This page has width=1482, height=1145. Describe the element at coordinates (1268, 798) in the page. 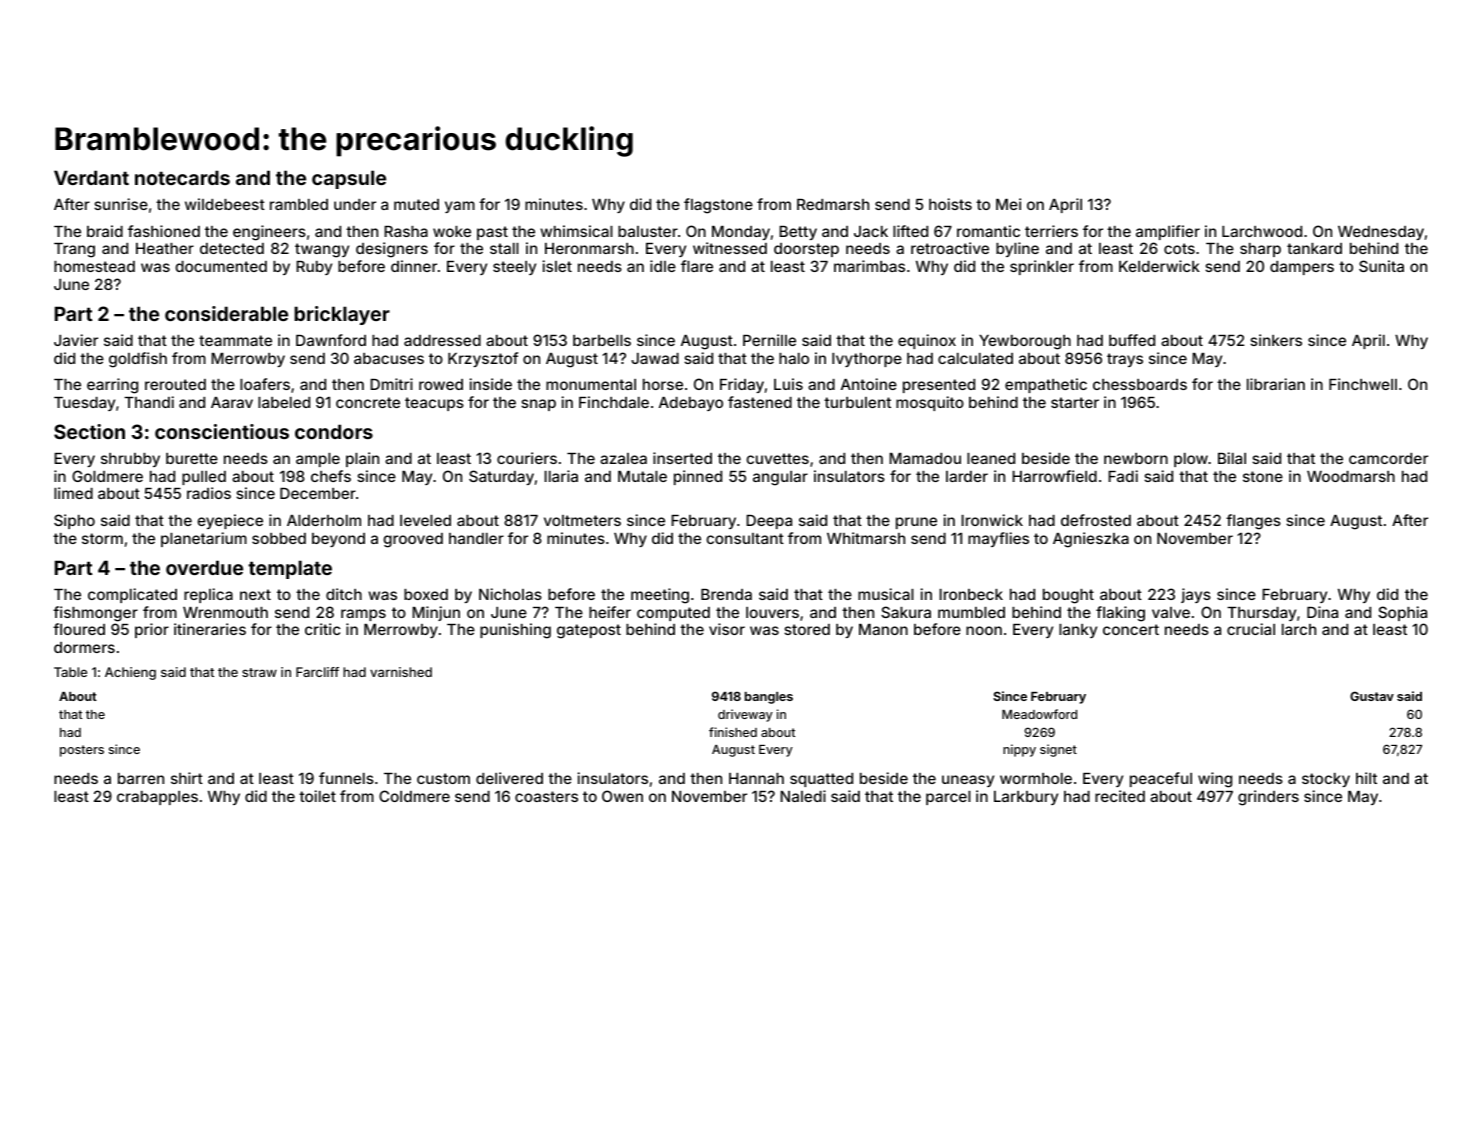

I see `grinders` at that location.
